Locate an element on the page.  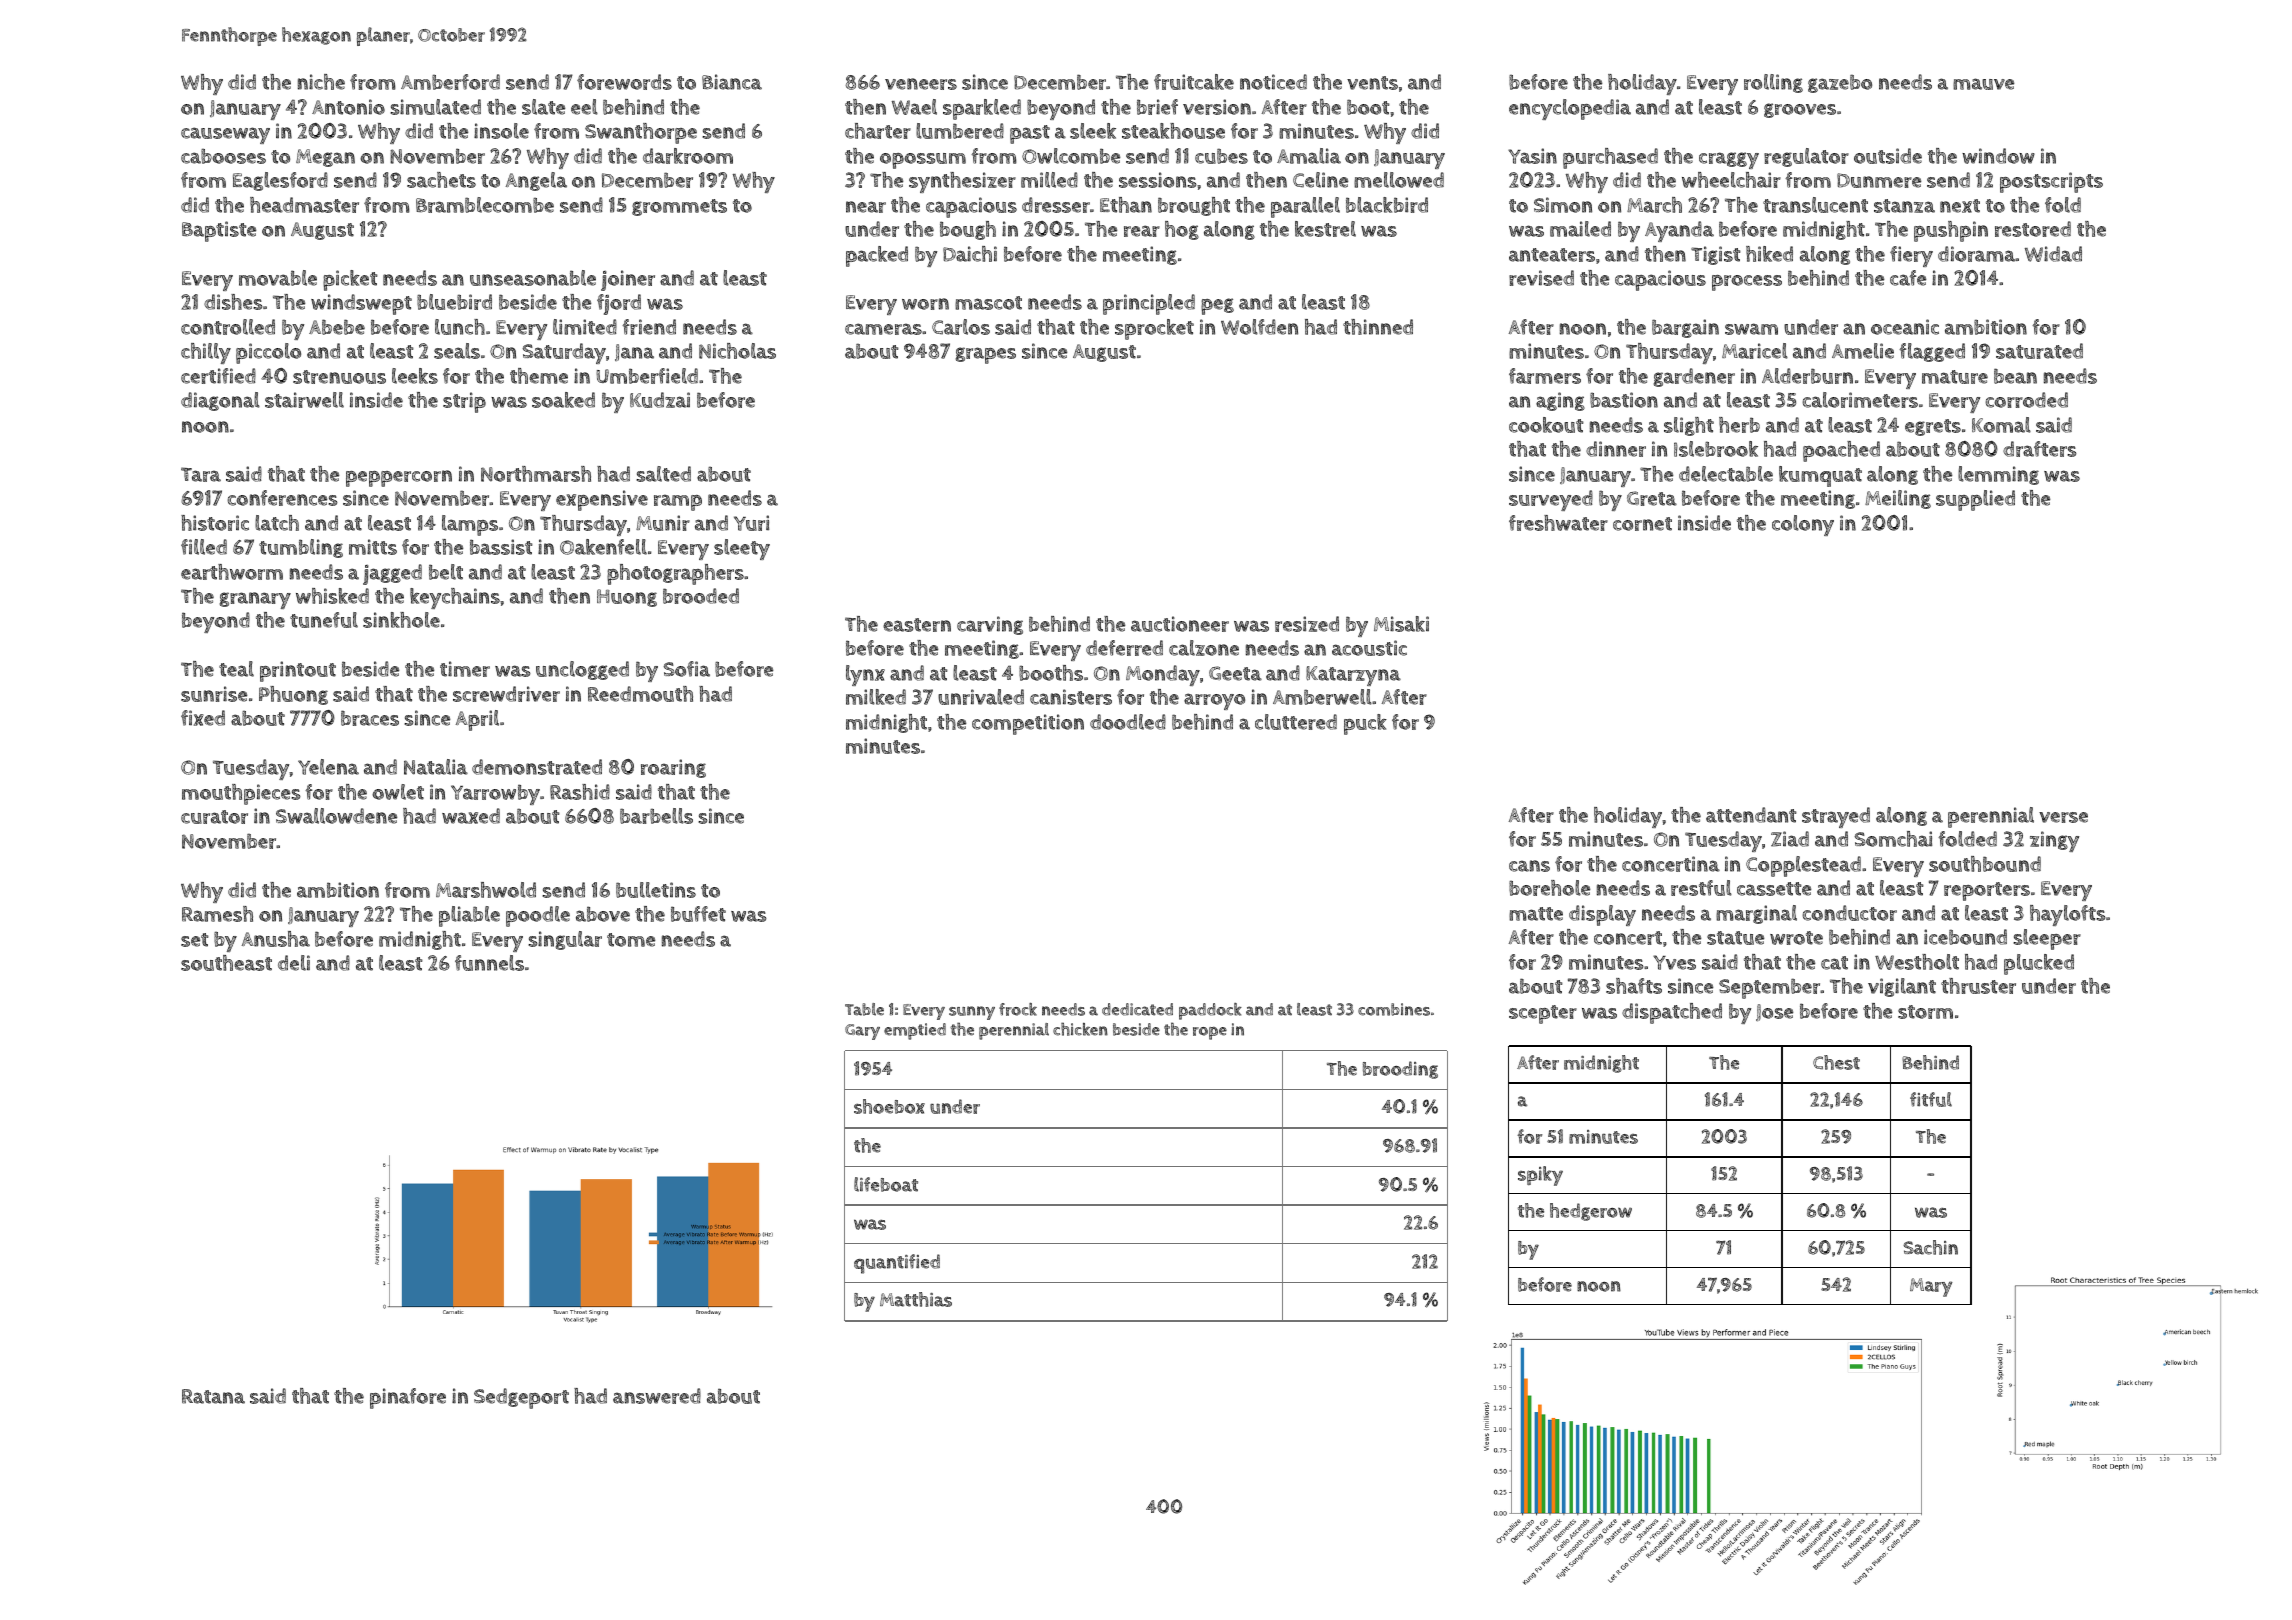
cornet is located at coordinates (1642, 524).
